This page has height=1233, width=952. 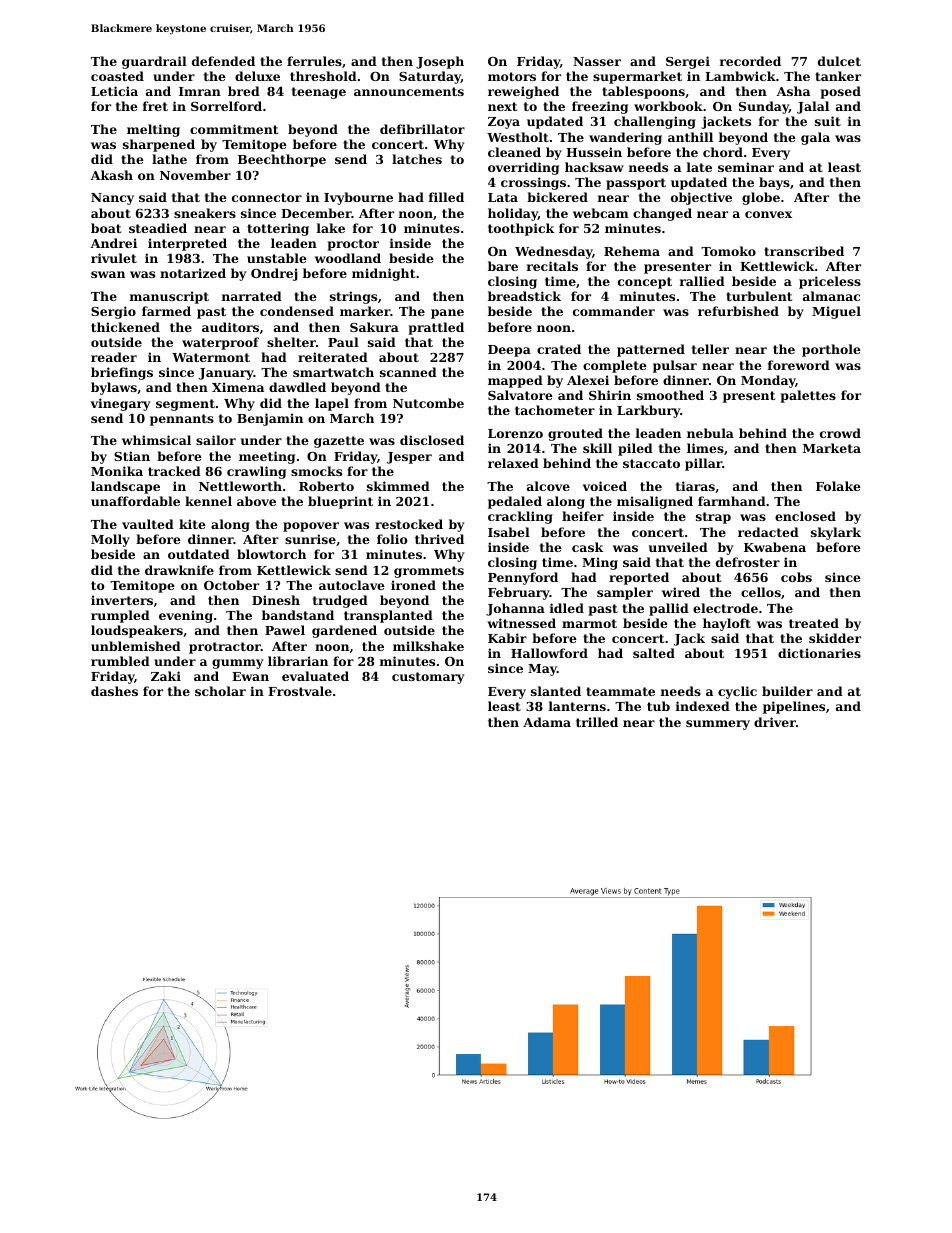 I want to click on Akash, so click(x=111, y=175).
